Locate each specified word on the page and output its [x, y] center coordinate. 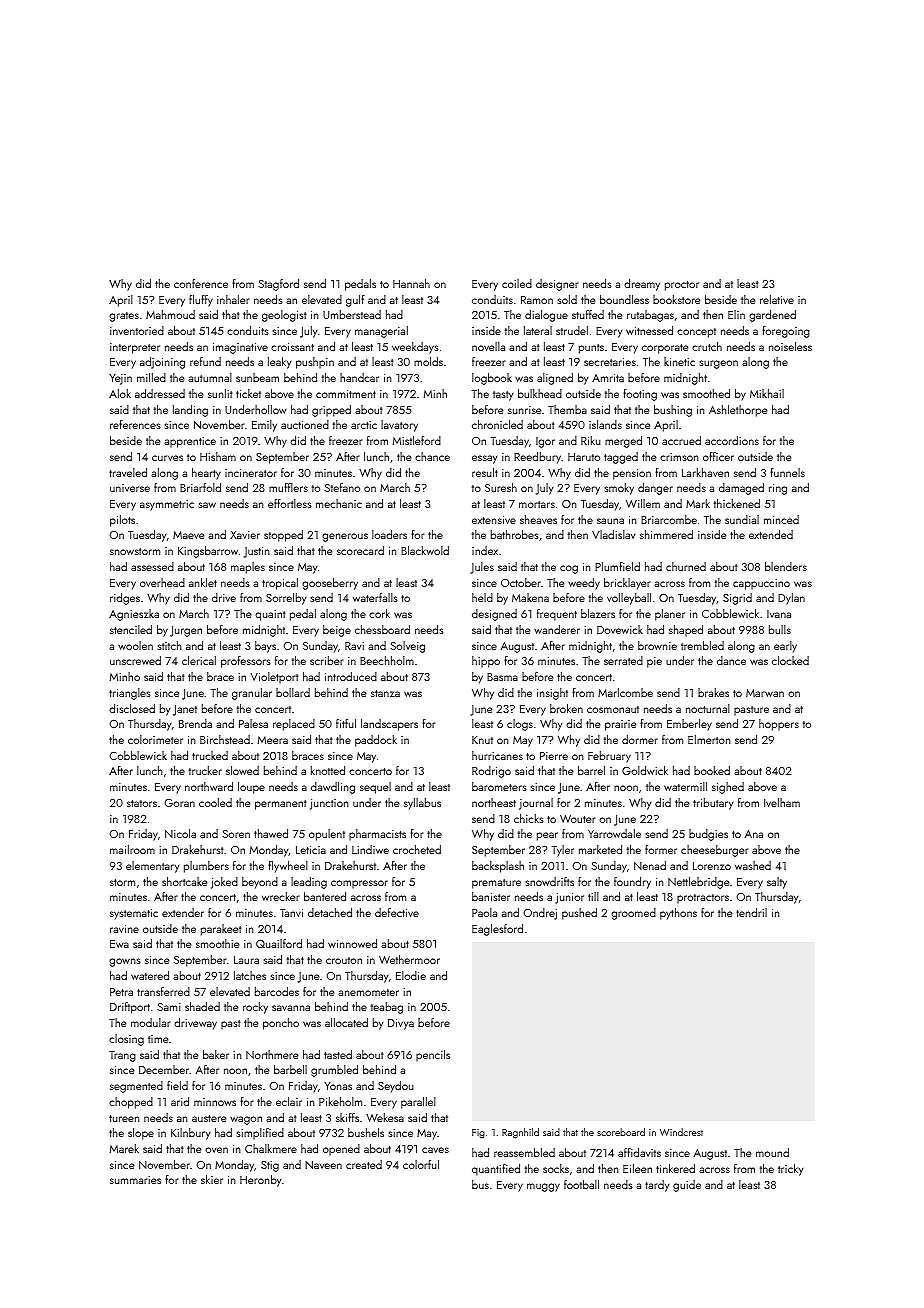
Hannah [411, 283]
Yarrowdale [614, 833]
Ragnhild [520, 1133]
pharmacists [377, 835]
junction [329, 804]
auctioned [305, 424]
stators [142, 803]
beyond [260, 883]
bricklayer [627, 584]
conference [201, 283]
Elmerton [709, 739]
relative [777, 299]
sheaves [538, 519]
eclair [289, 1101]
